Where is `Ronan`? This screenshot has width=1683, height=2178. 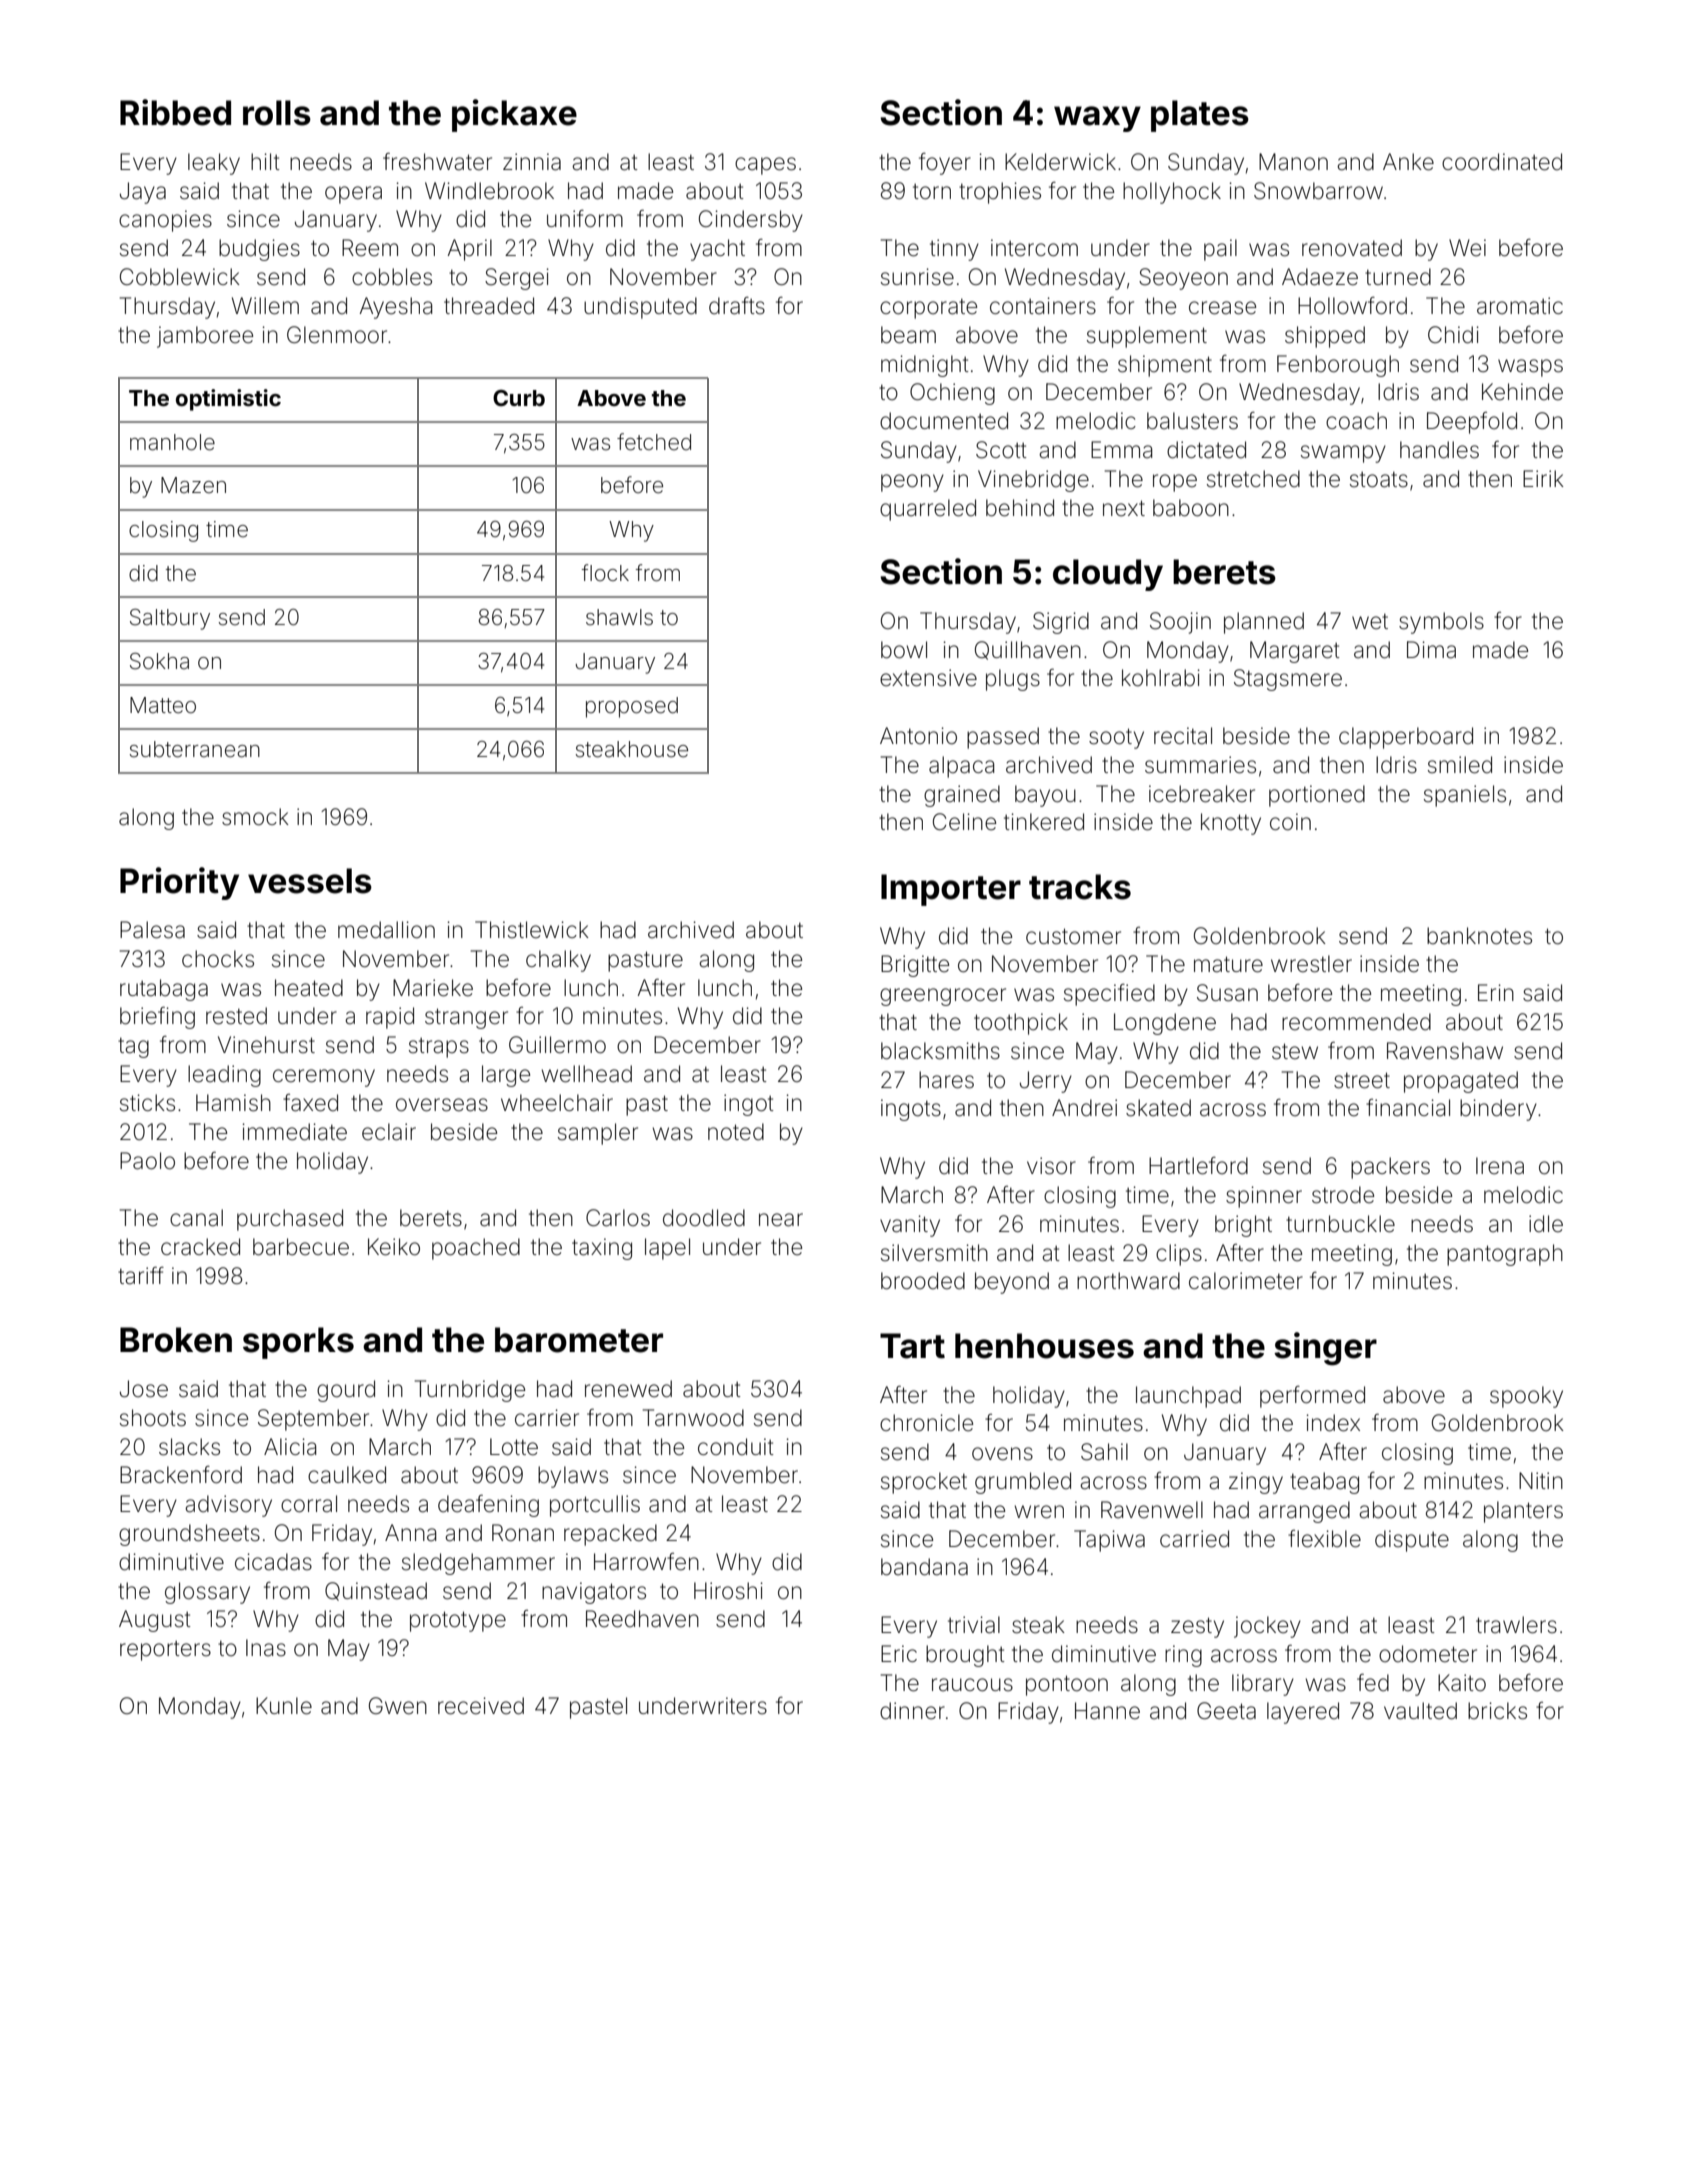
Ronan is located at coordinates (523, 1533).
